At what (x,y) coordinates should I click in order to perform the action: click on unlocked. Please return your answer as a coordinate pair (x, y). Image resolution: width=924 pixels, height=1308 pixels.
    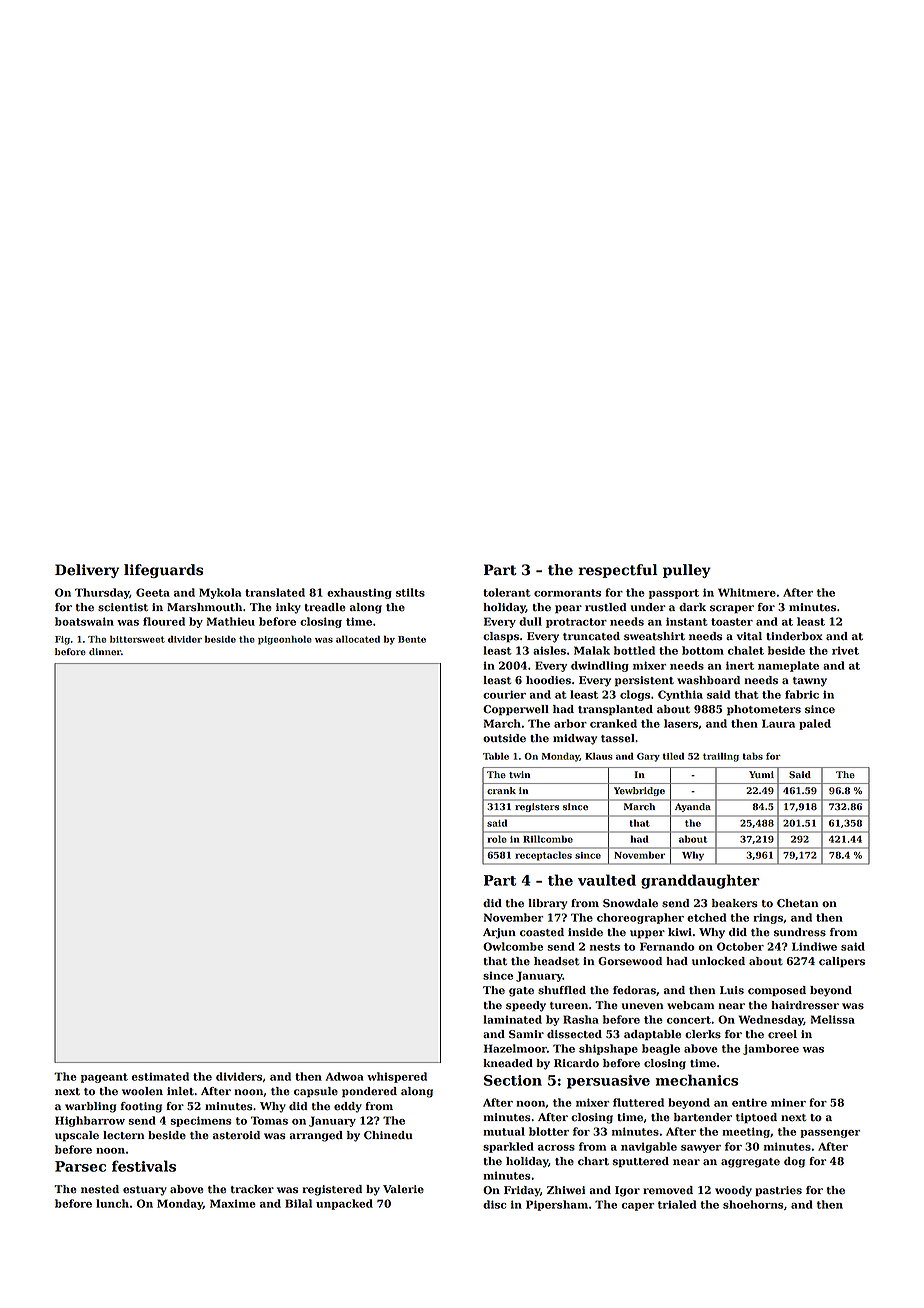
    Looking at the image, I should click on (718, 961).
